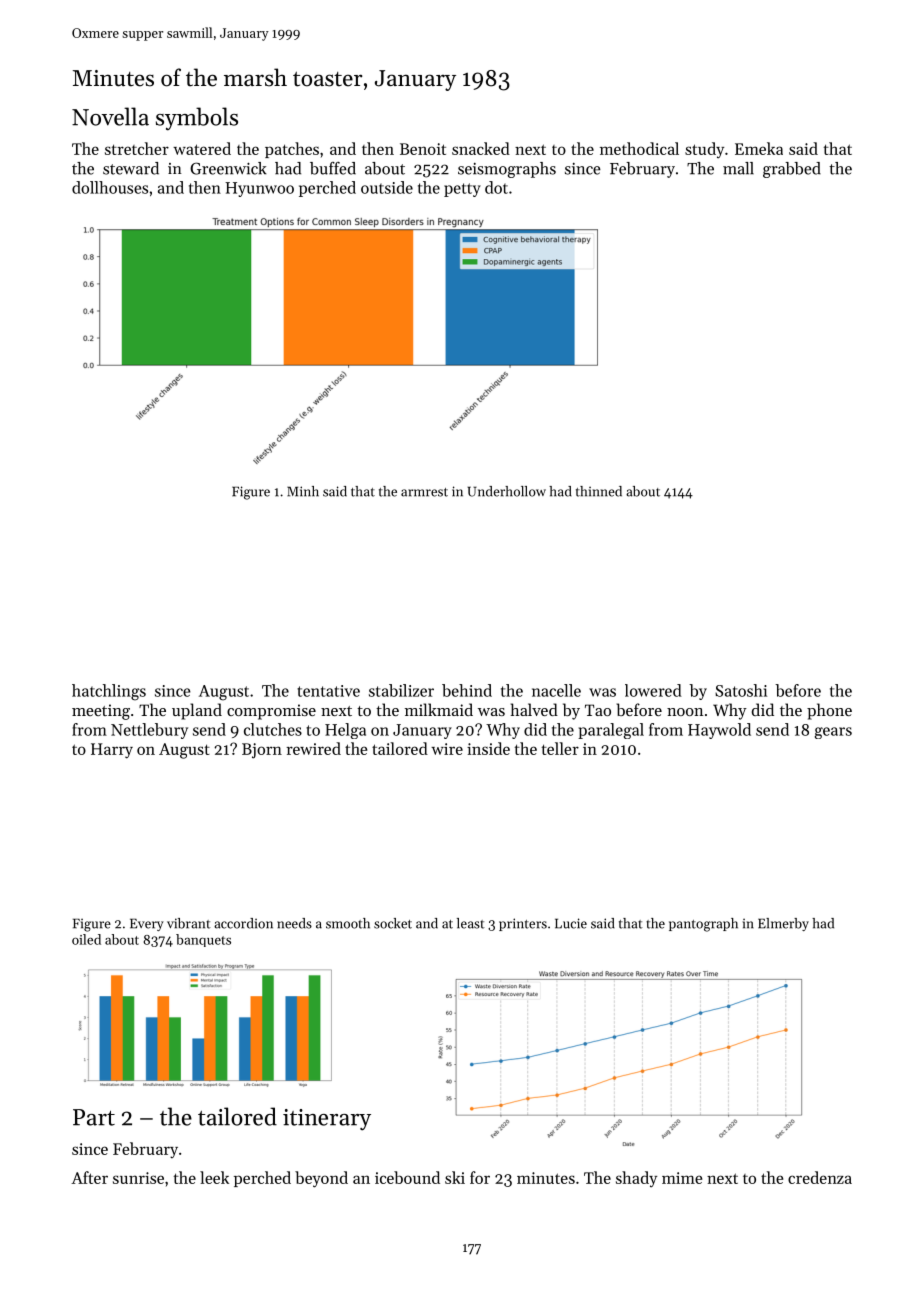 This screenshot has height=1308, width=924. What do you see at coordinates (738, 168) in the screenshot?
I see `mall` at bounding box center [738, 168].
